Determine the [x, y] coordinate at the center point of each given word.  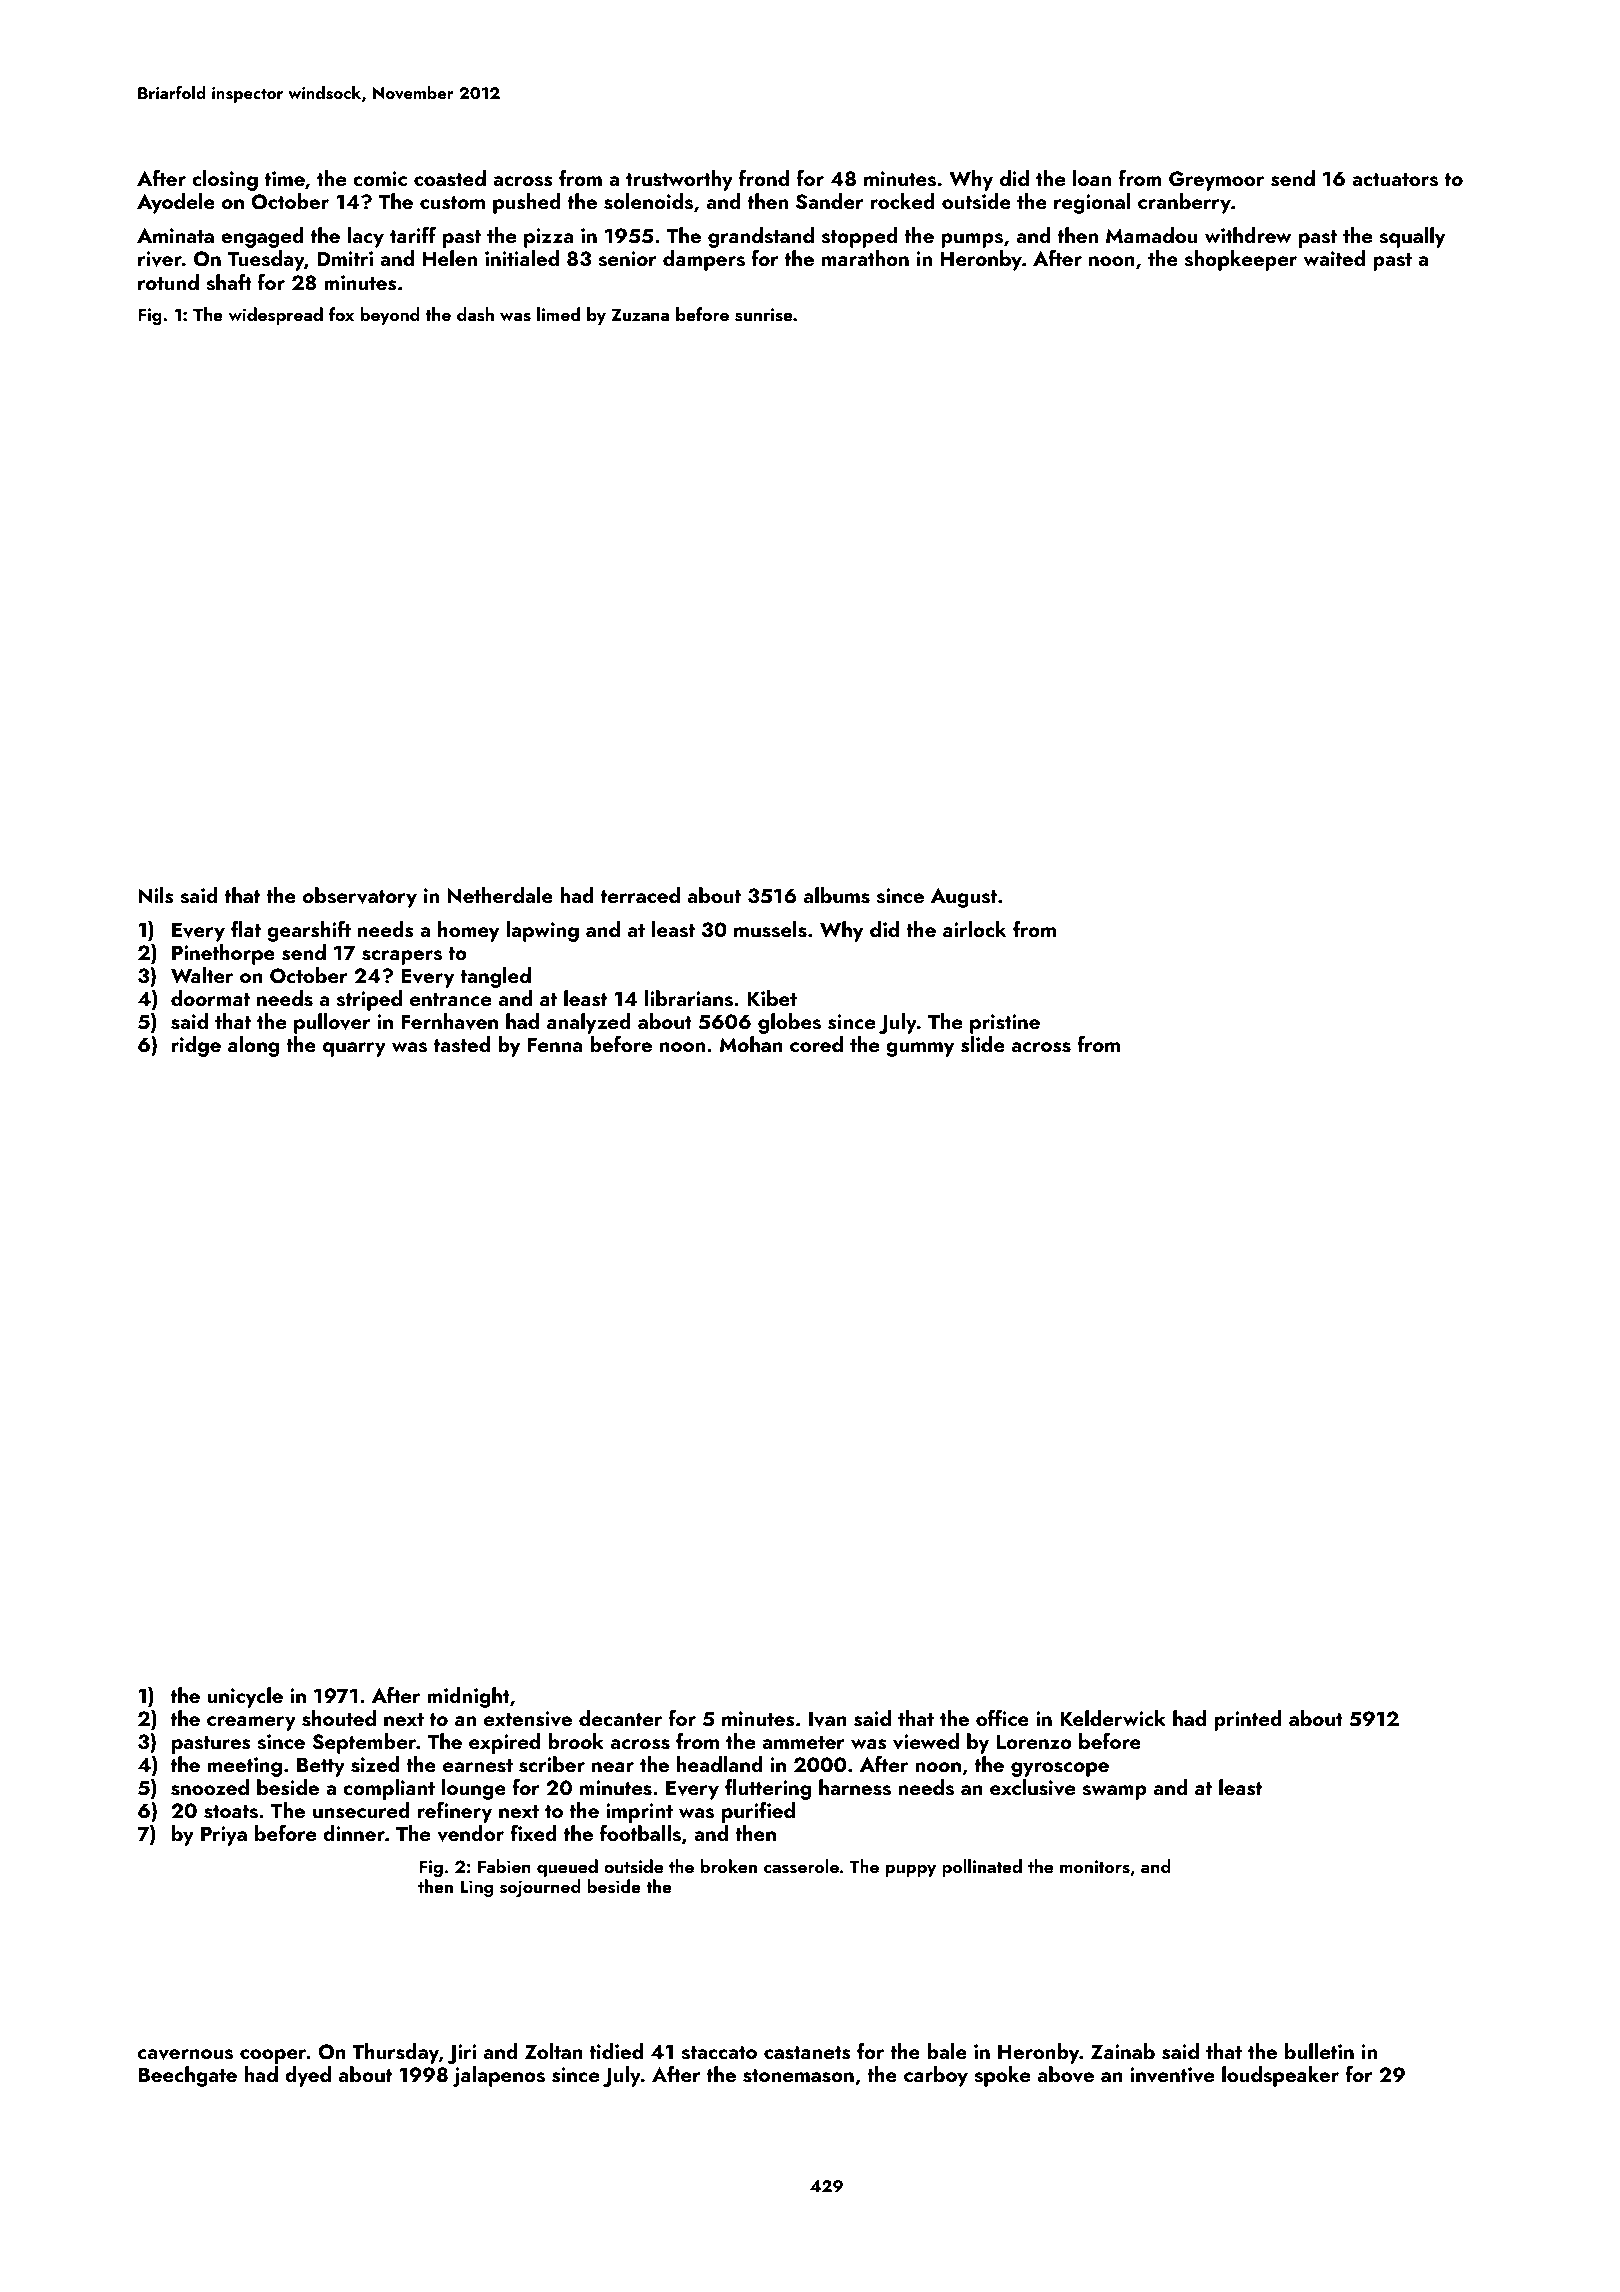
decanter [620, 1718]
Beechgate [188, 2076]
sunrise [764, 315]
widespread [275, 316]
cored [816, 1044]
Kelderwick [1113, 1718]
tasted [462, 1044]
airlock [975, 929]
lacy [366, 237]
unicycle [245, 1697]
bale [947, 2051]
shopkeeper [1241, 260]
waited [1334, 258]
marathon [865, 258]
